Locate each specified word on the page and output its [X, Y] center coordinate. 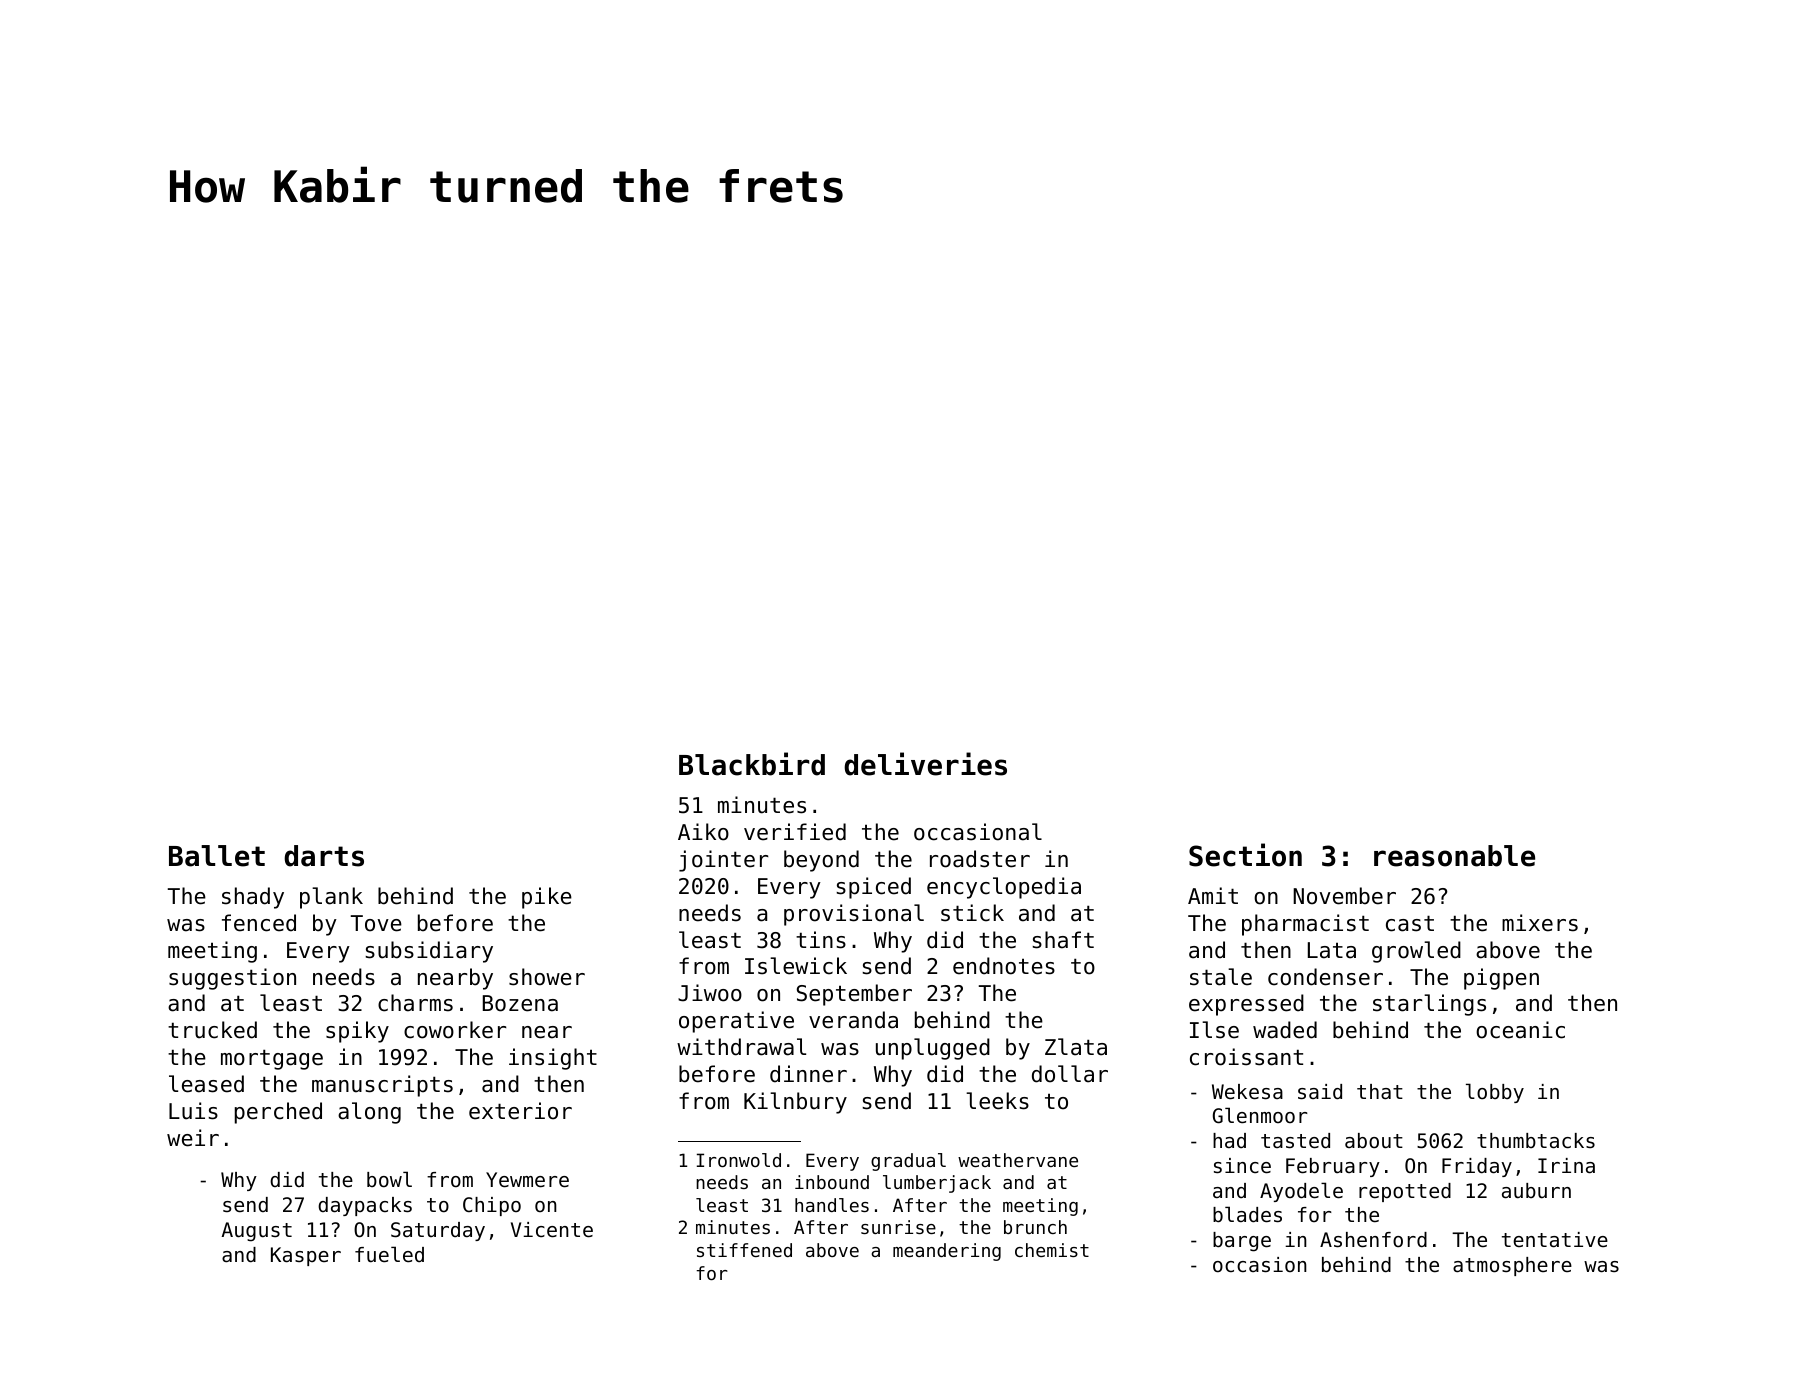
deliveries [925, 764]
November [1344, 896]
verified [795, 832]
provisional [854, 915]
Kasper [306, 1256]
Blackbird [752, 764]
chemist [1052, 1250]
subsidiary [429, 952]
